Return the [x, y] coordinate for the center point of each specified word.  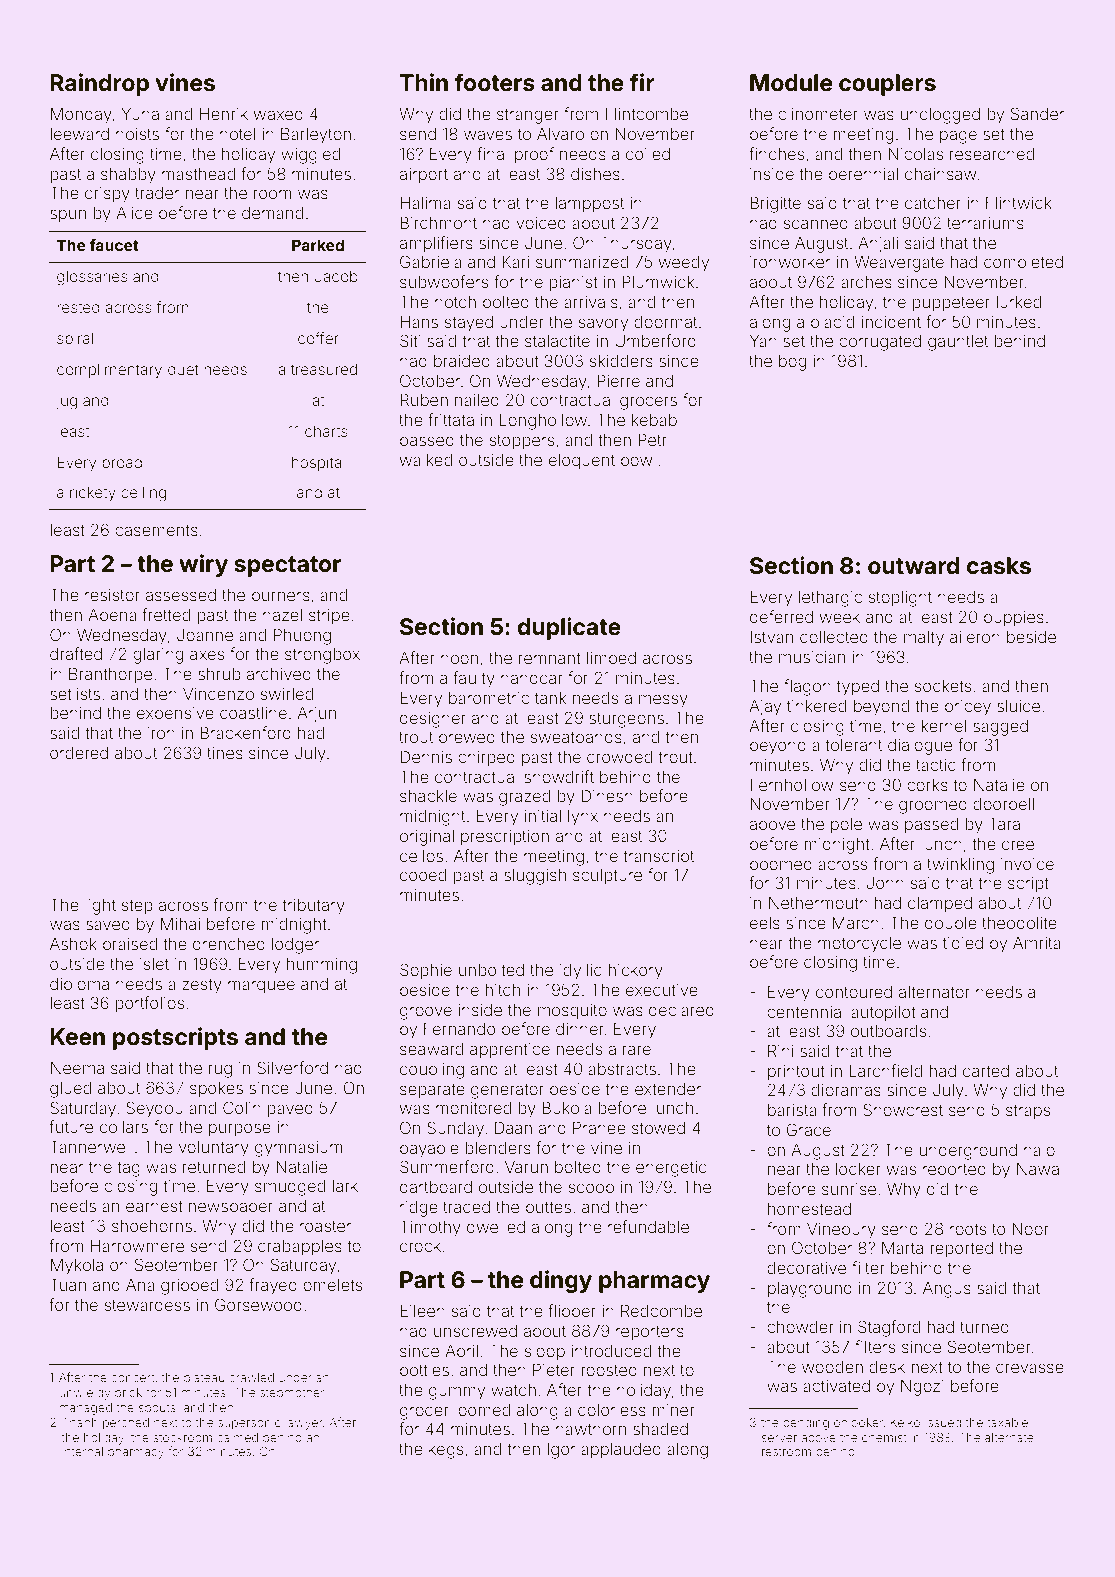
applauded [621, 1451]
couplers [887, 85]
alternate [1009, 1437]
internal [82, 1451]
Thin [423, 82]
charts [326, 431]
